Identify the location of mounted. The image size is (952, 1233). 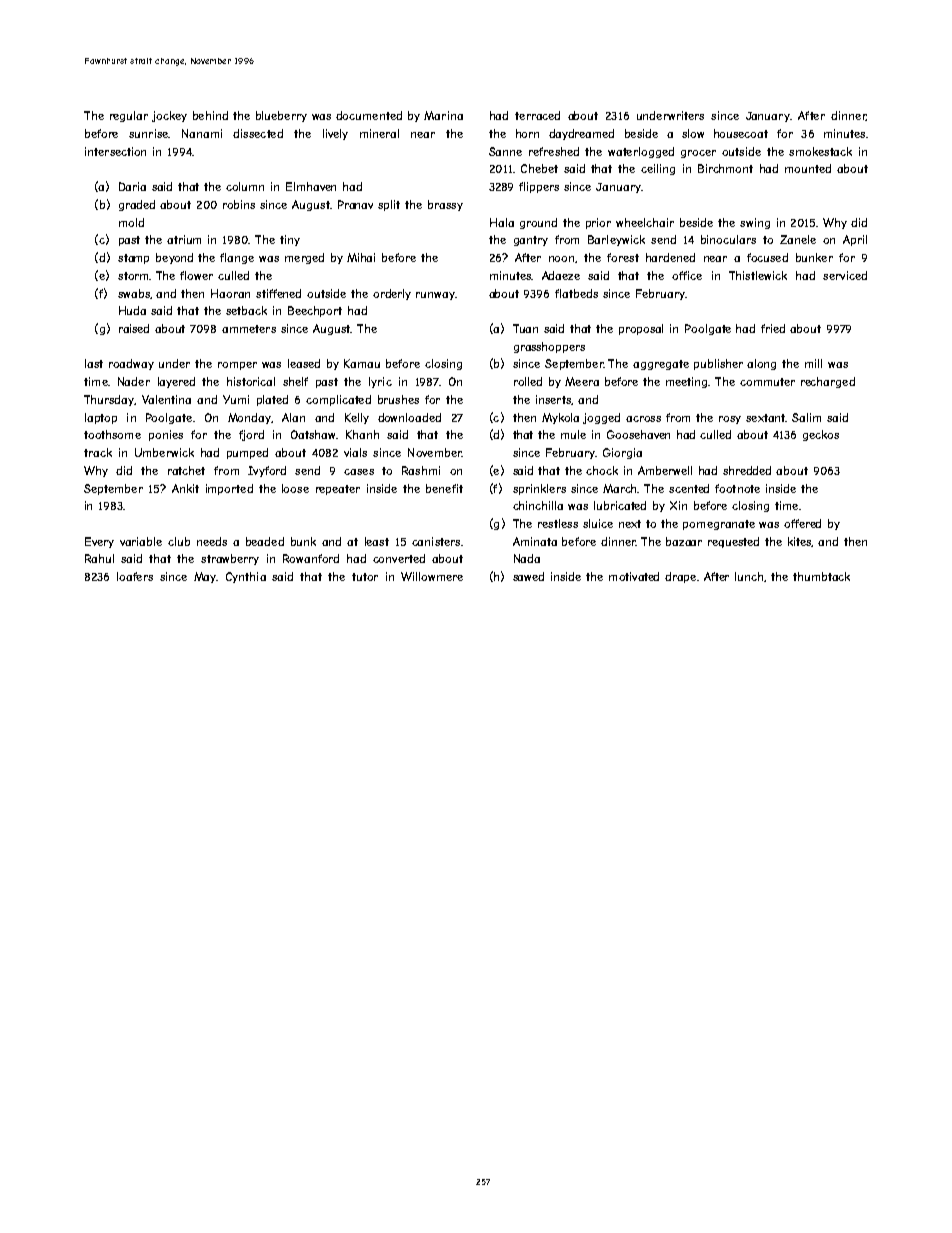
(808, 168).
